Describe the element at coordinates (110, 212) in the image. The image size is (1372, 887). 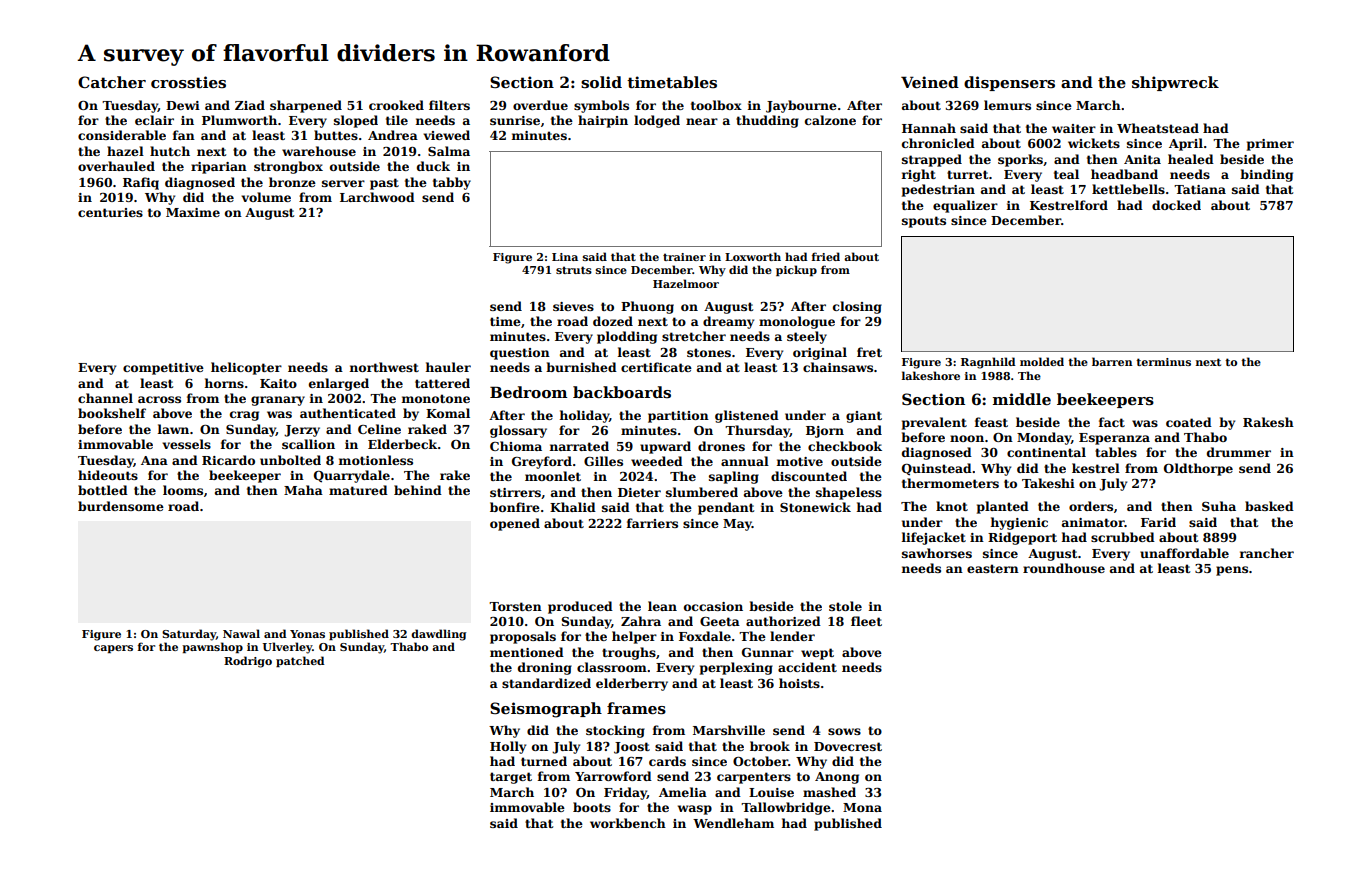
I see `centuries` at that location.
